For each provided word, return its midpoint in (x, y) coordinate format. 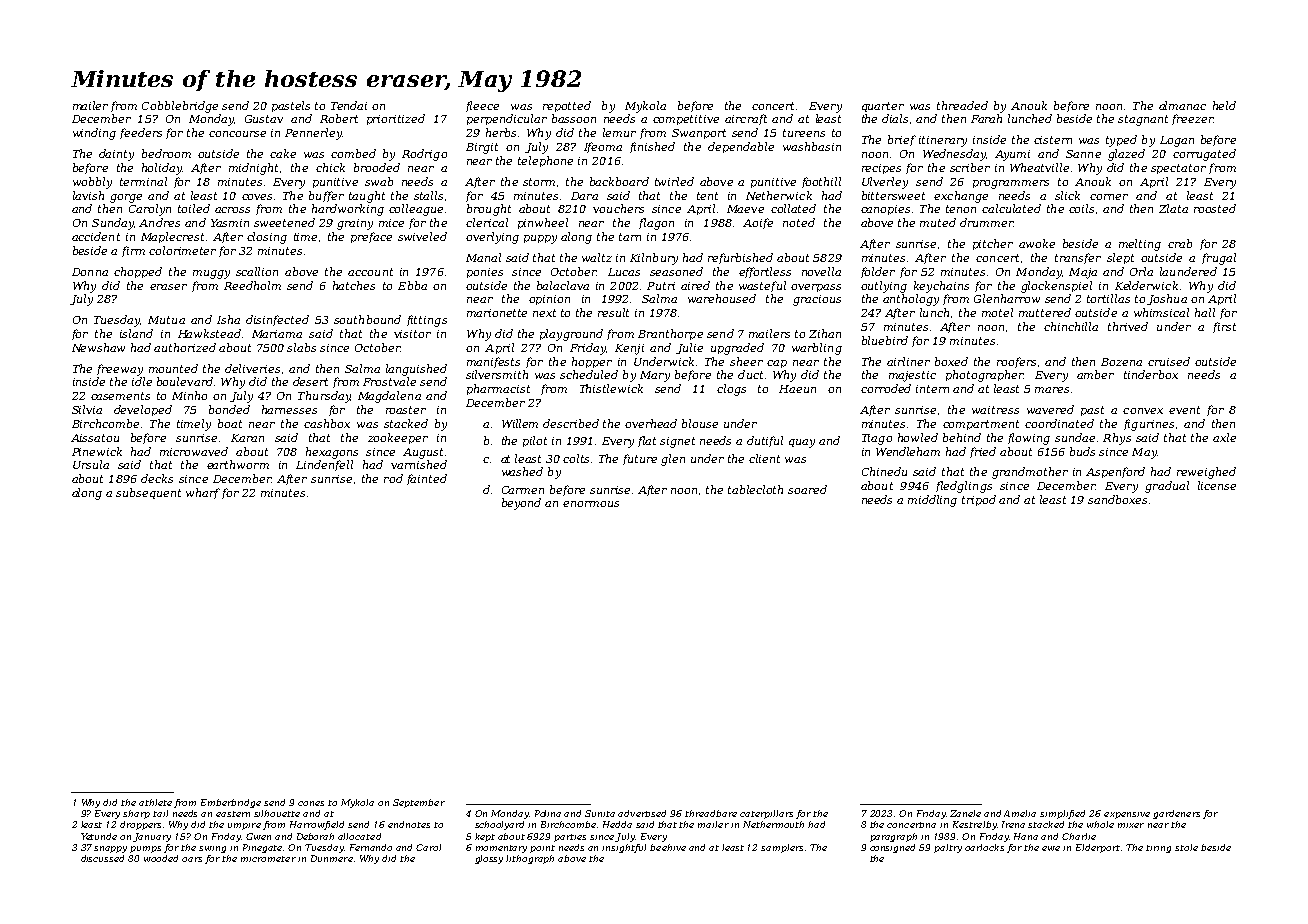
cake (283, 153)
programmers (1011, 184)
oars (192, 859)
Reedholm (252, 285)
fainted (427, 479)
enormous (591, 504)
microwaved (194, 451)
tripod (979, 500)
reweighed (1206, 473)
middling (932, 501)
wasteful (762, 286)
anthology (911, 300)
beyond (521, 504)
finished (652, 147)
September (419, 803)
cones (311, 803)
